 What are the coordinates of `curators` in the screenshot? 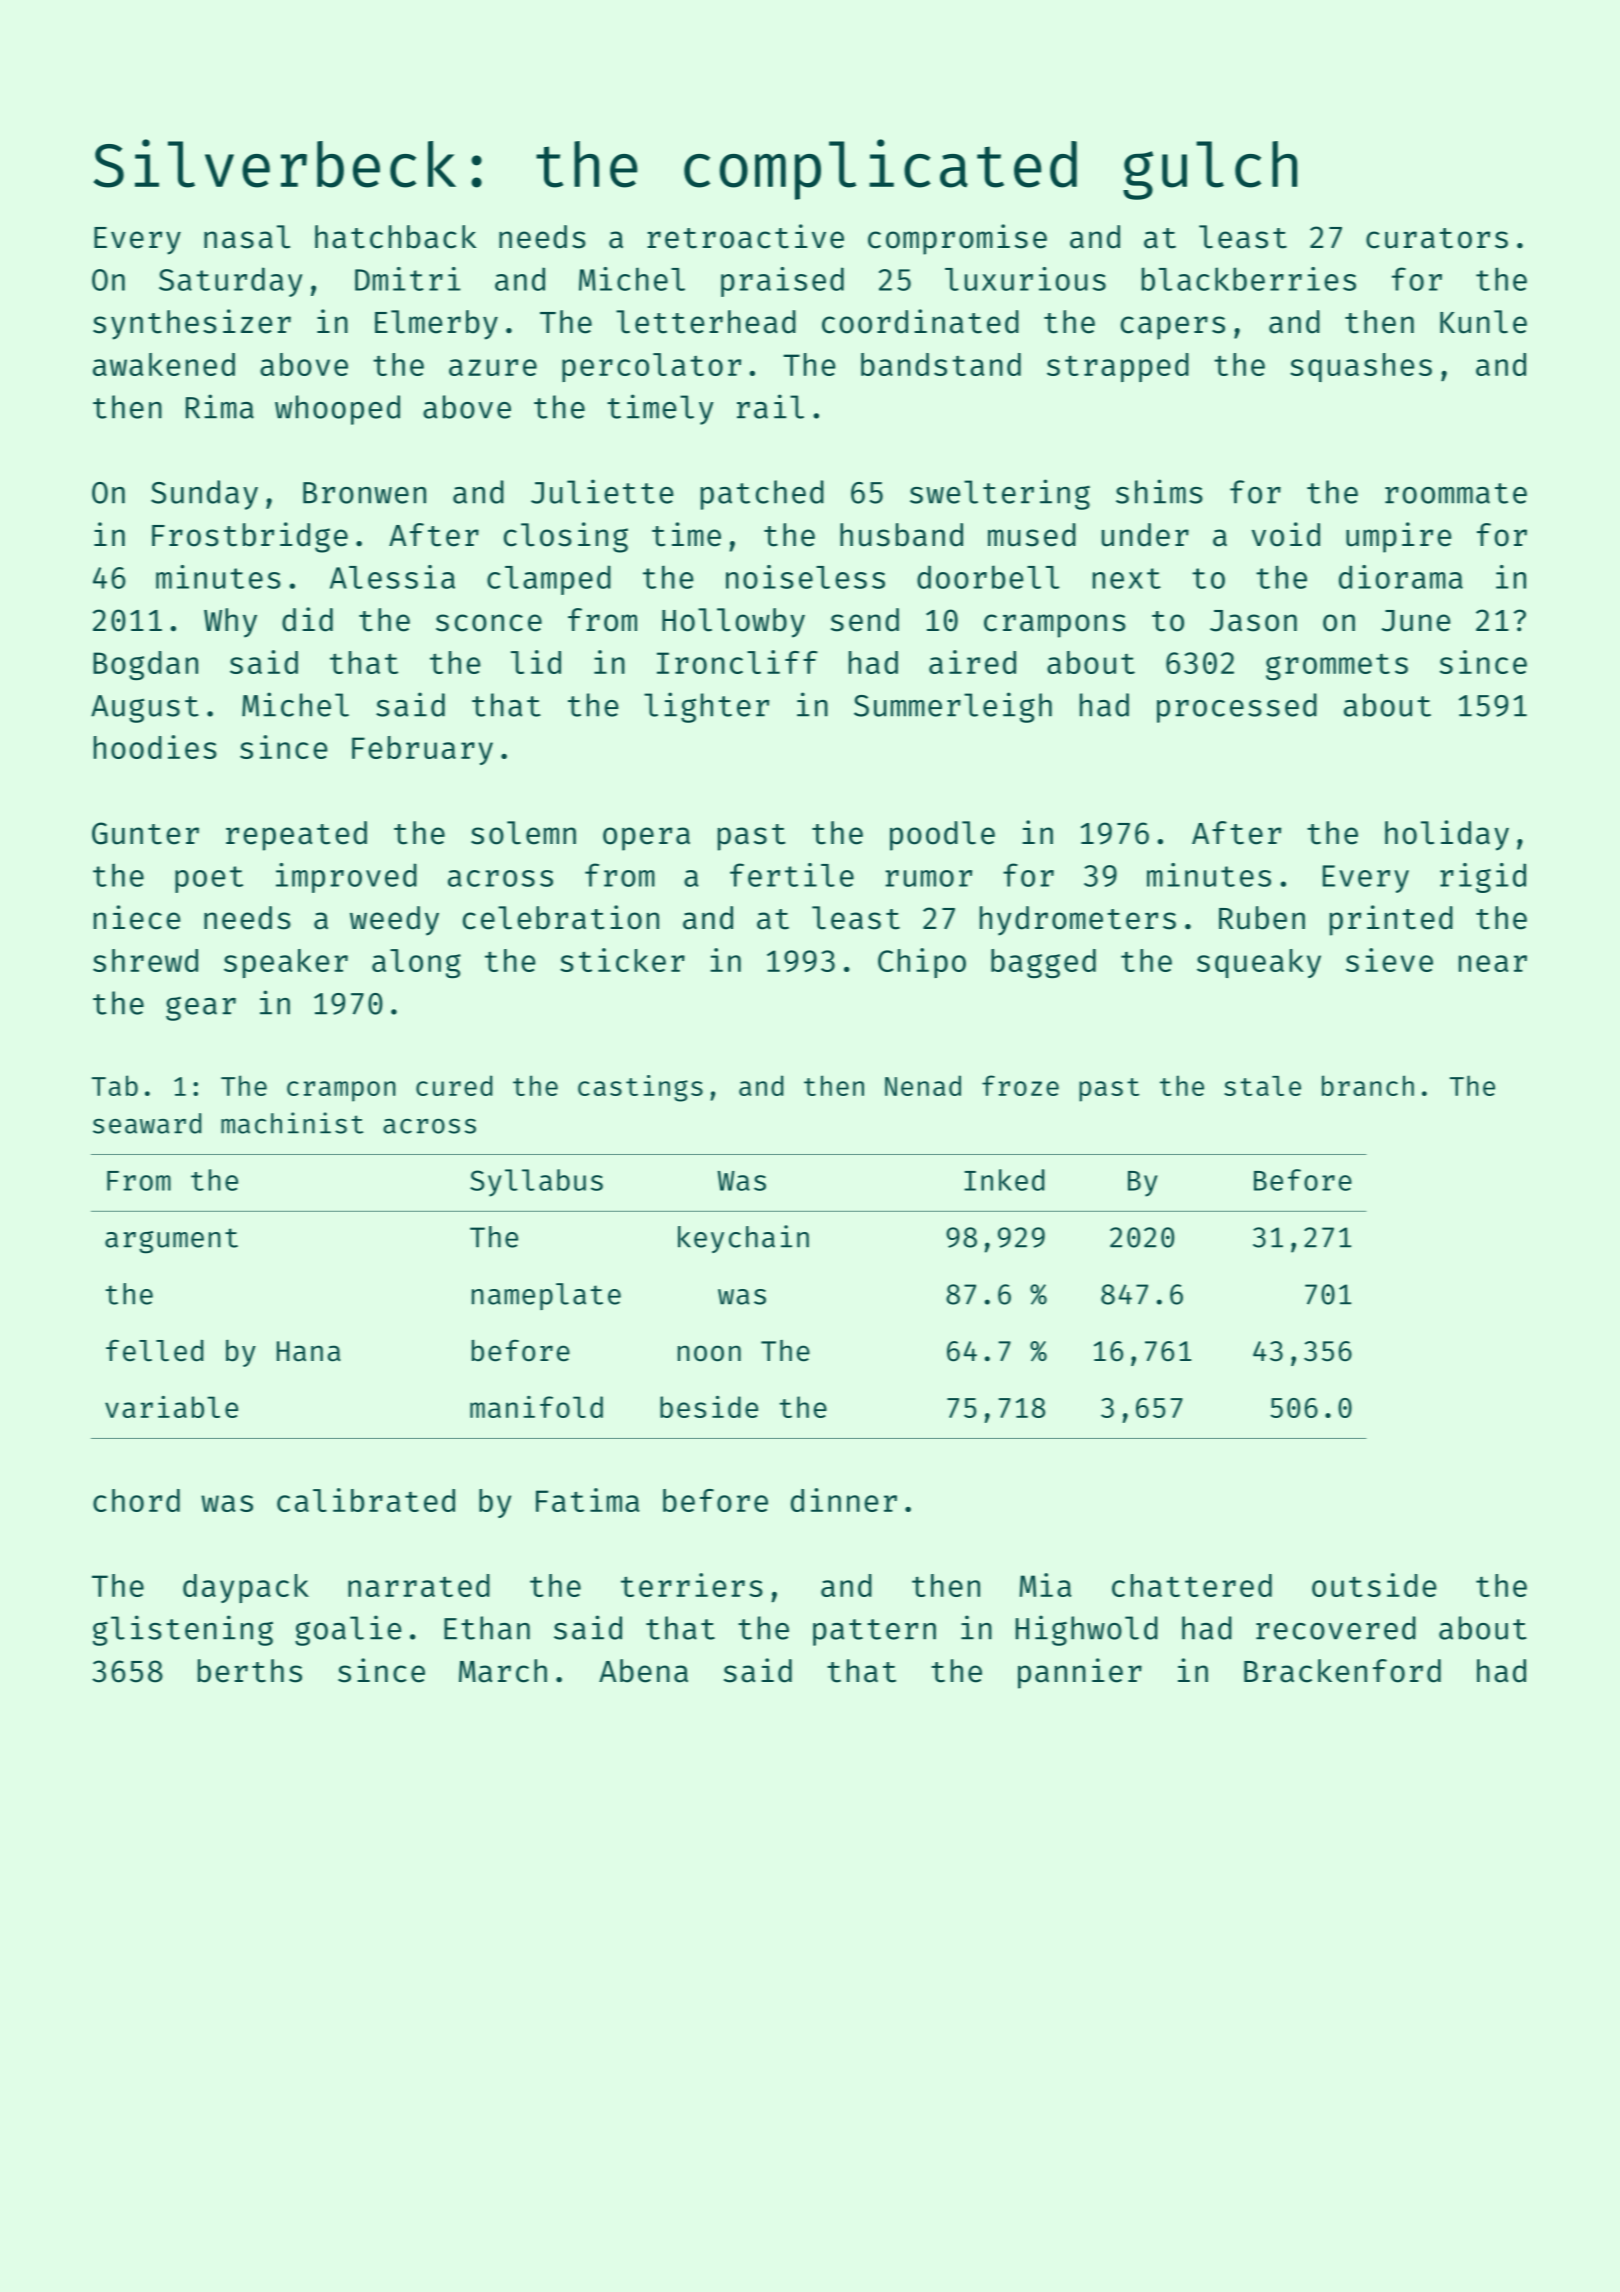 It's located at (1437, 238).
